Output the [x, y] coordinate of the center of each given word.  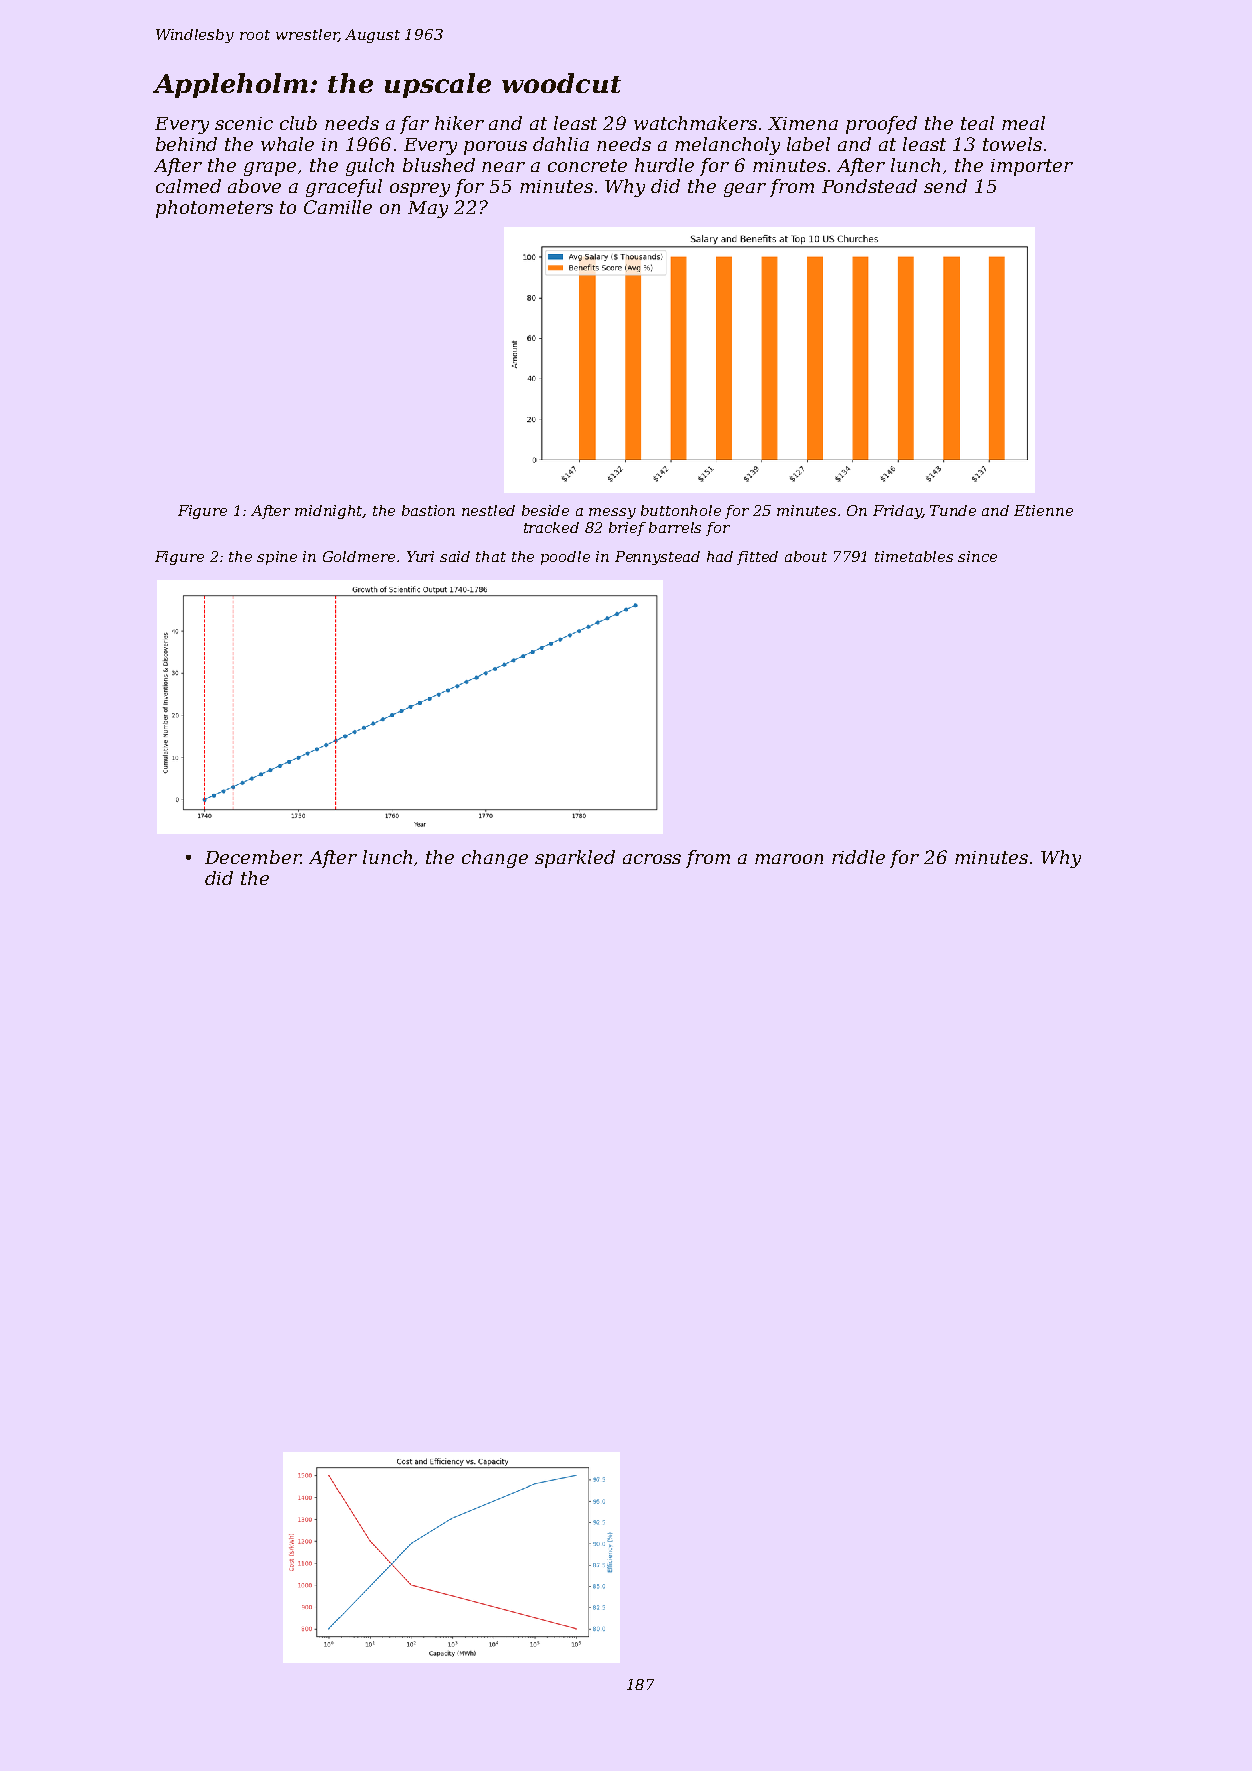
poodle [565, 558]
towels [1012, 144]
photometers [214, 209]
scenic [244, 123]
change [495, 859]
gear [745, 190]
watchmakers [695, 123]
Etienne [1043, 510]
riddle [858, 857]
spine [277, 558]
